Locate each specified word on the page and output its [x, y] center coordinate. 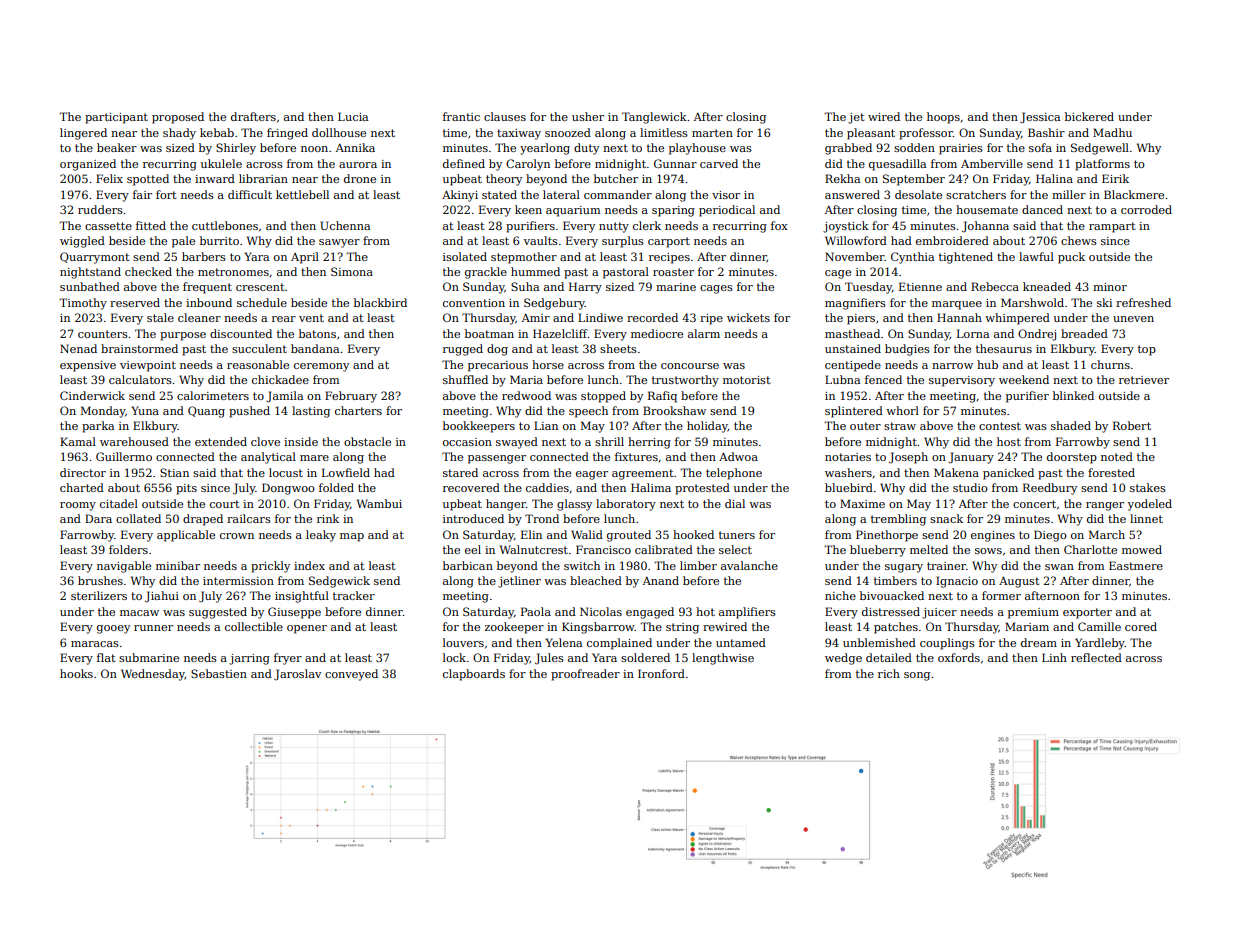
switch [582, 565]
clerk [647, 225]
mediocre [657, 333]
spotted [148, 180]
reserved [135, 302]
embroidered [952, 240]
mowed [1142, 549]
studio [970, 487]
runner [153, 628]
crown [237, 536]
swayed [517, 443]
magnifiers [855, 304]
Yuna [145, 410]
